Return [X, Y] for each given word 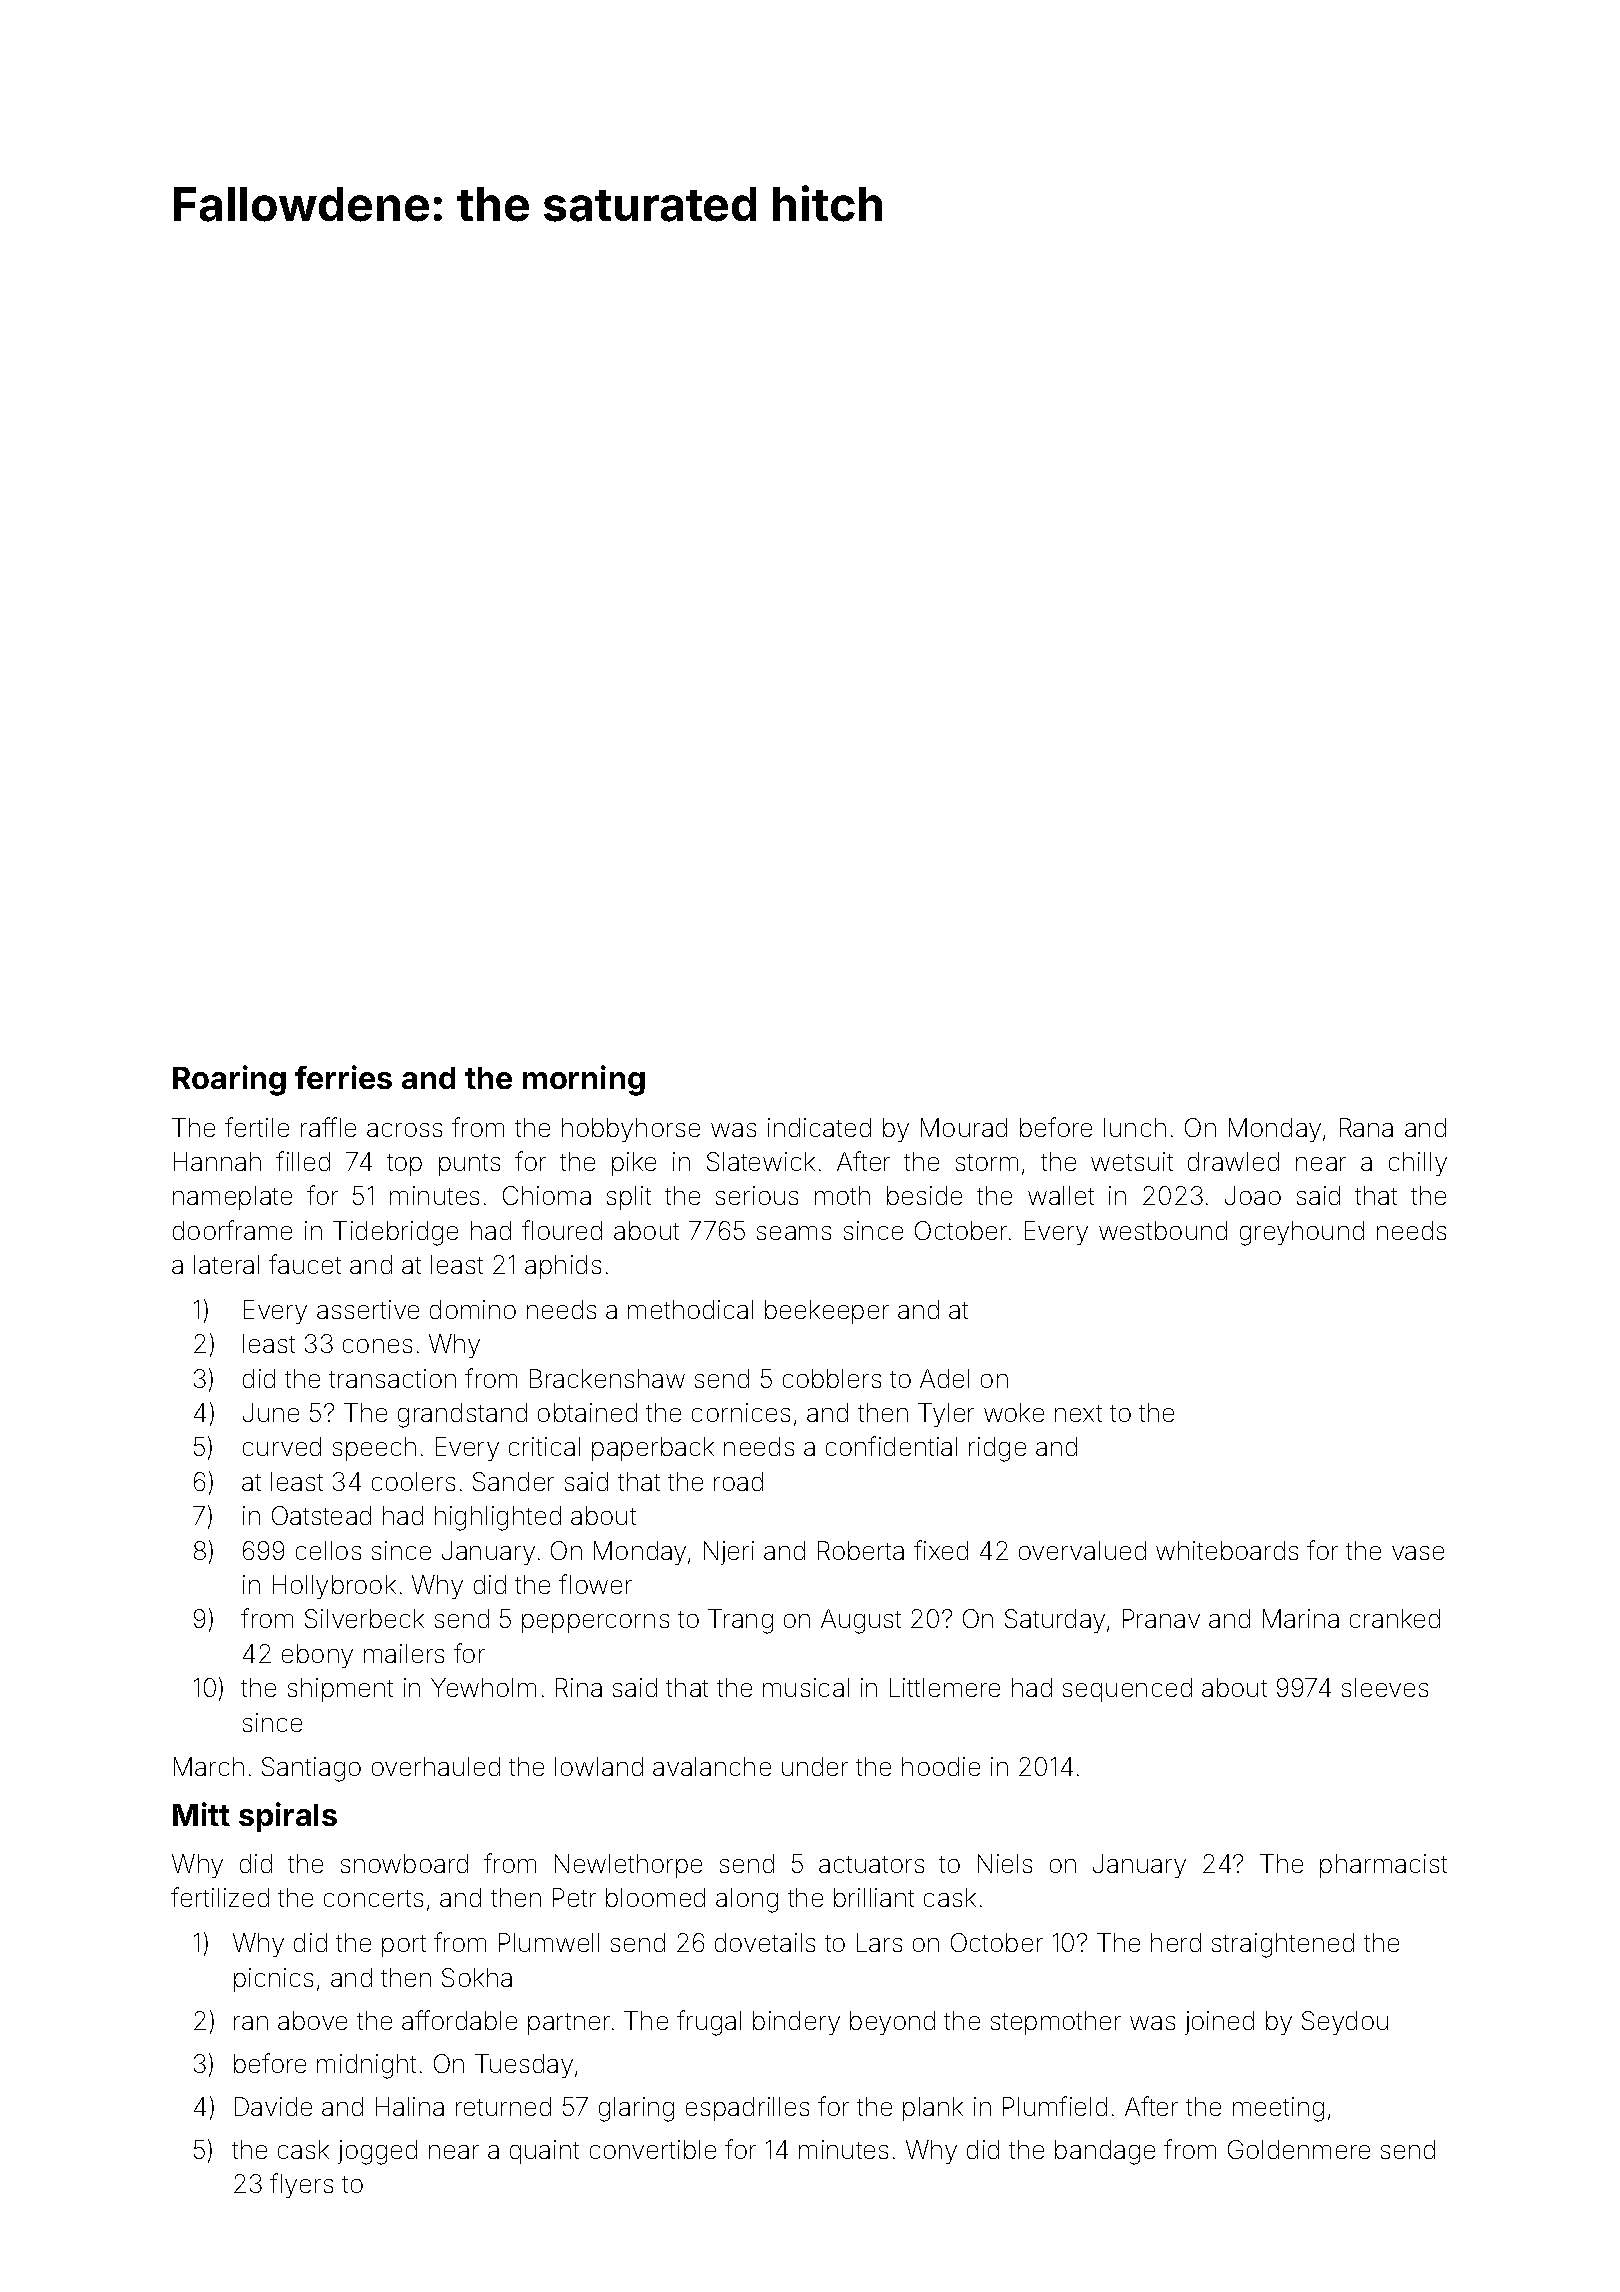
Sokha [477, 1977]
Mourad [964, 1127]
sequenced [1127, 1690]
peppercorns [595, 1623]
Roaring [229, 1080]
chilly [1418, 1164]
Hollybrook [334, 1587]
